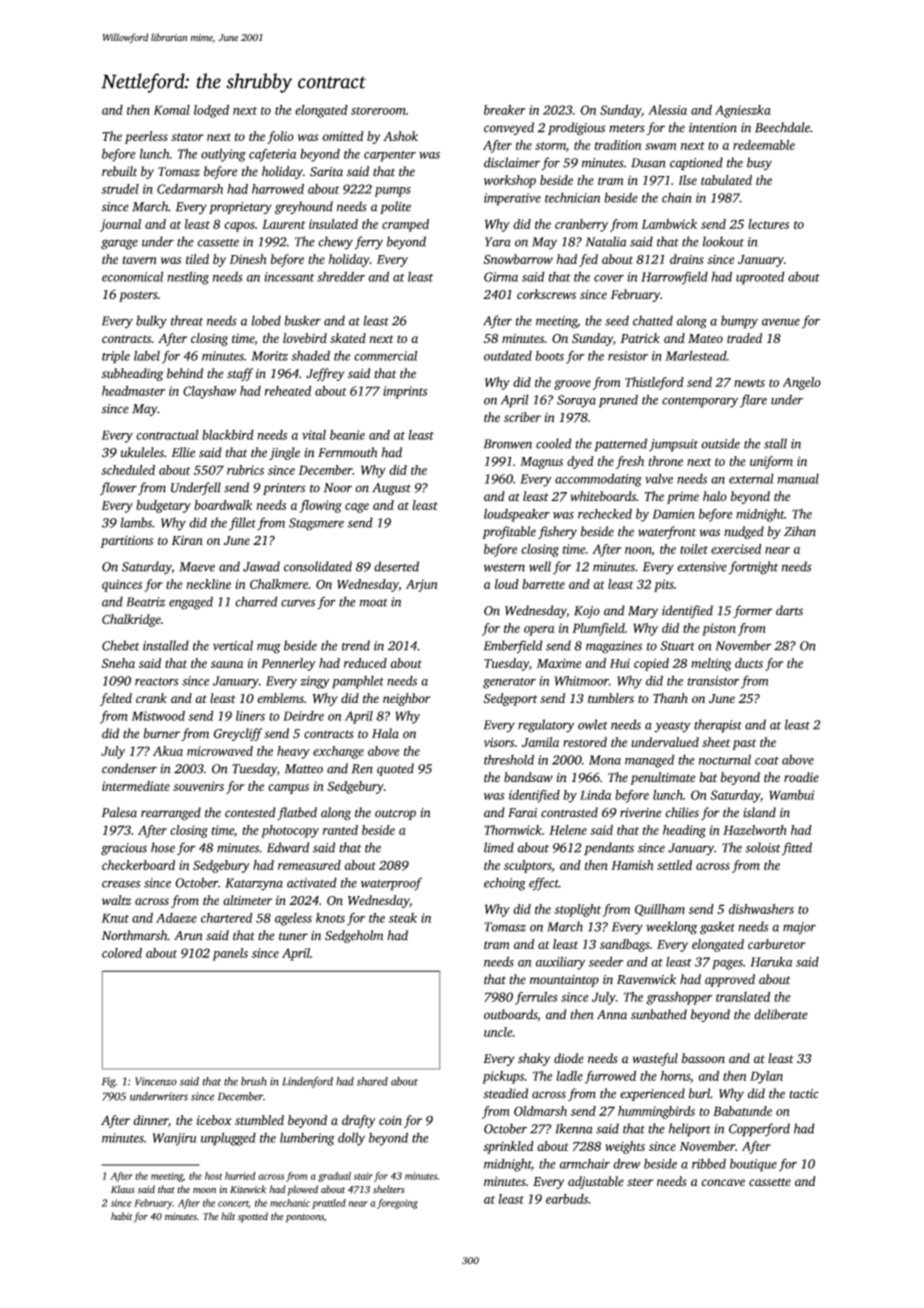 The width and height of the page is (924, 1308). What do you see at coordinates (723, 1182) in the page?
I see `concave` at bounding box center [723, 1182].
